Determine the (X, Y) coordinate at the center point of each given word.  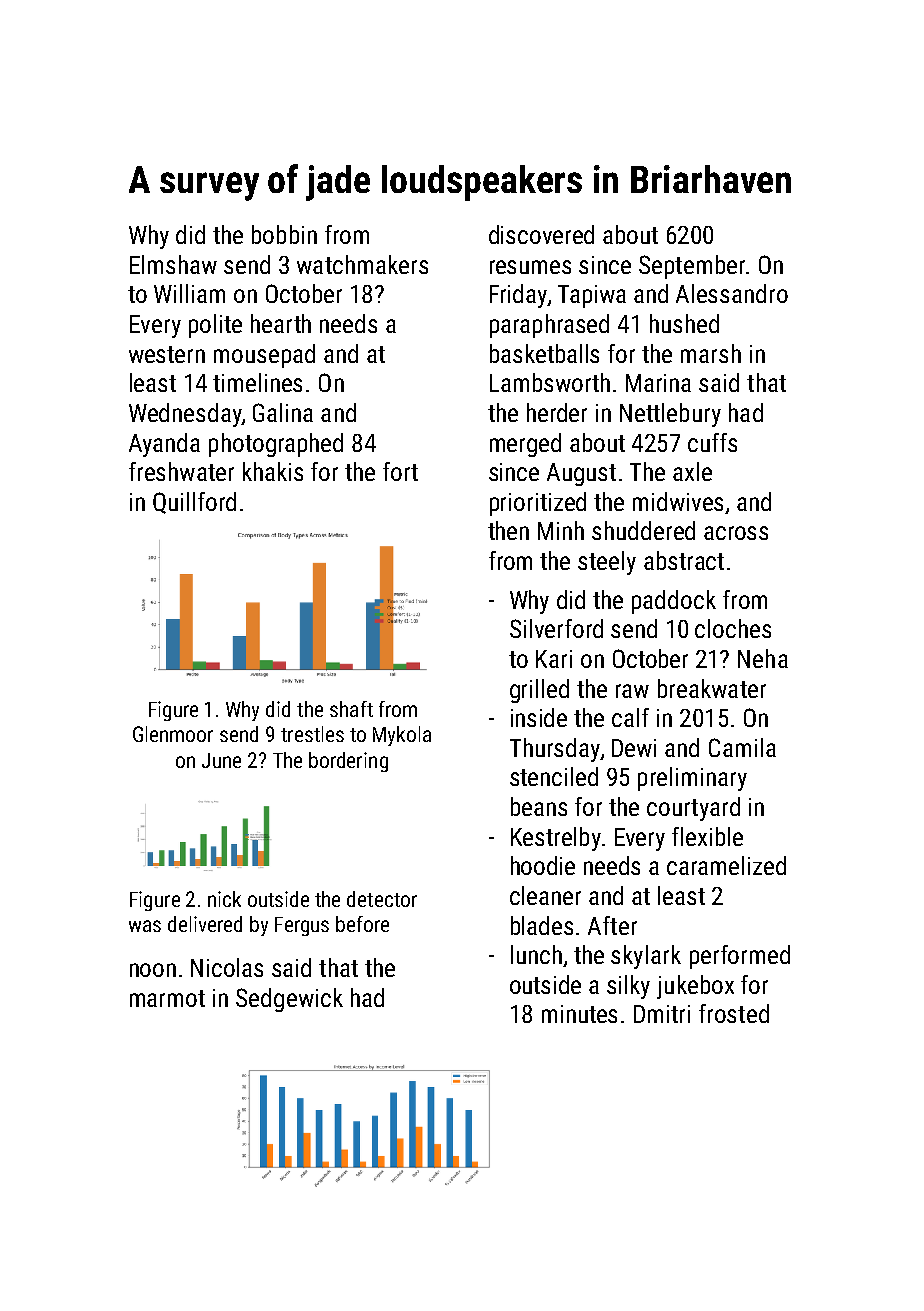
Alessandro (732, 293)
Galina (283, 412)
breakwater (712, 688)
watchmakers (362, 264)
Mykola (402, 736)
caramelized (726, 865)
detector (382, 899)
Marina (658, 383)
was (145, 926)
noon (153, 970)
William (189, 293)
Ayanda (164, 445)
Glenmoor (173, 734)
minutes (579, 1014)
